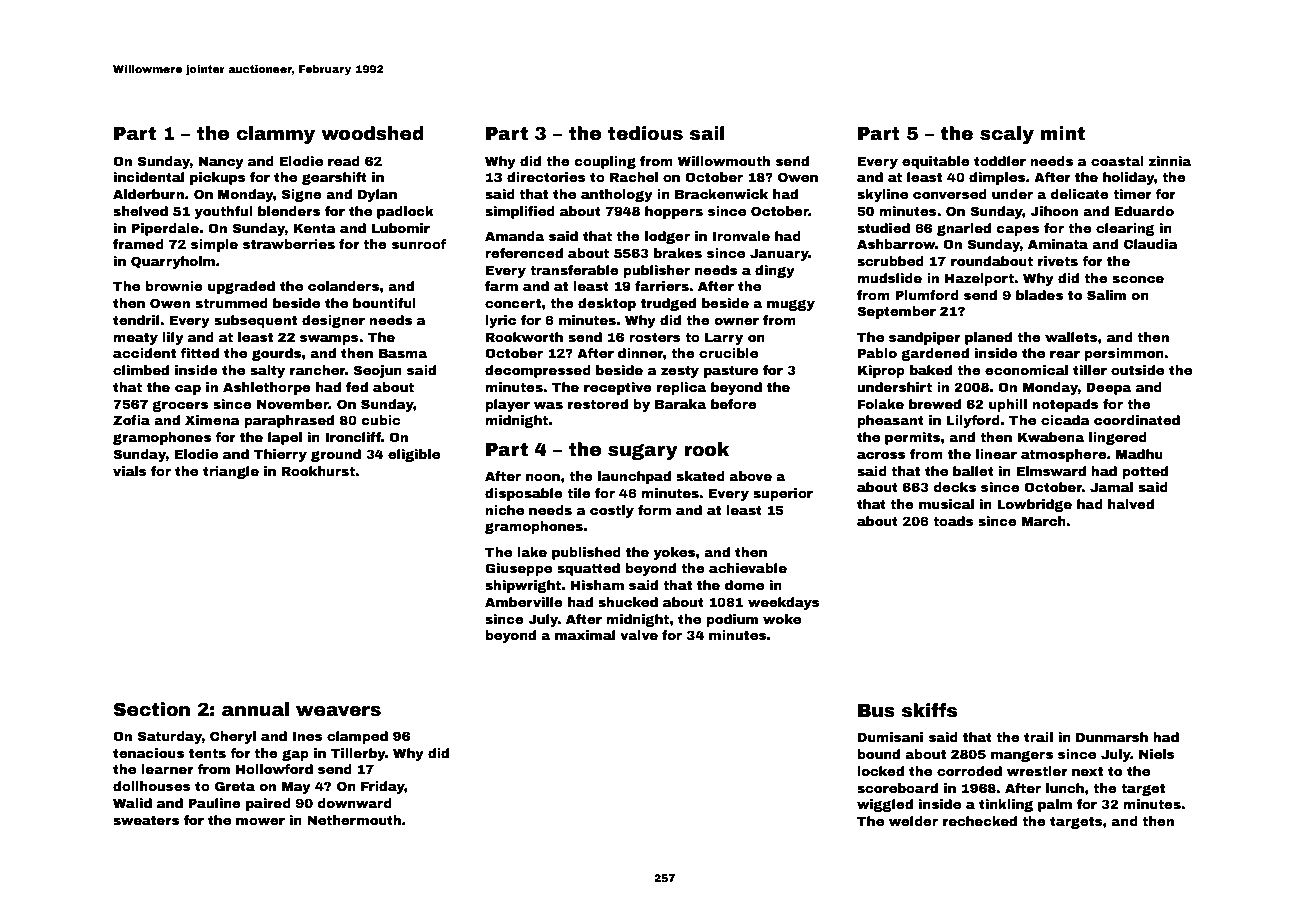  Describe the element at coordinates (151, 709) in the image. I see `Section` at that location.
